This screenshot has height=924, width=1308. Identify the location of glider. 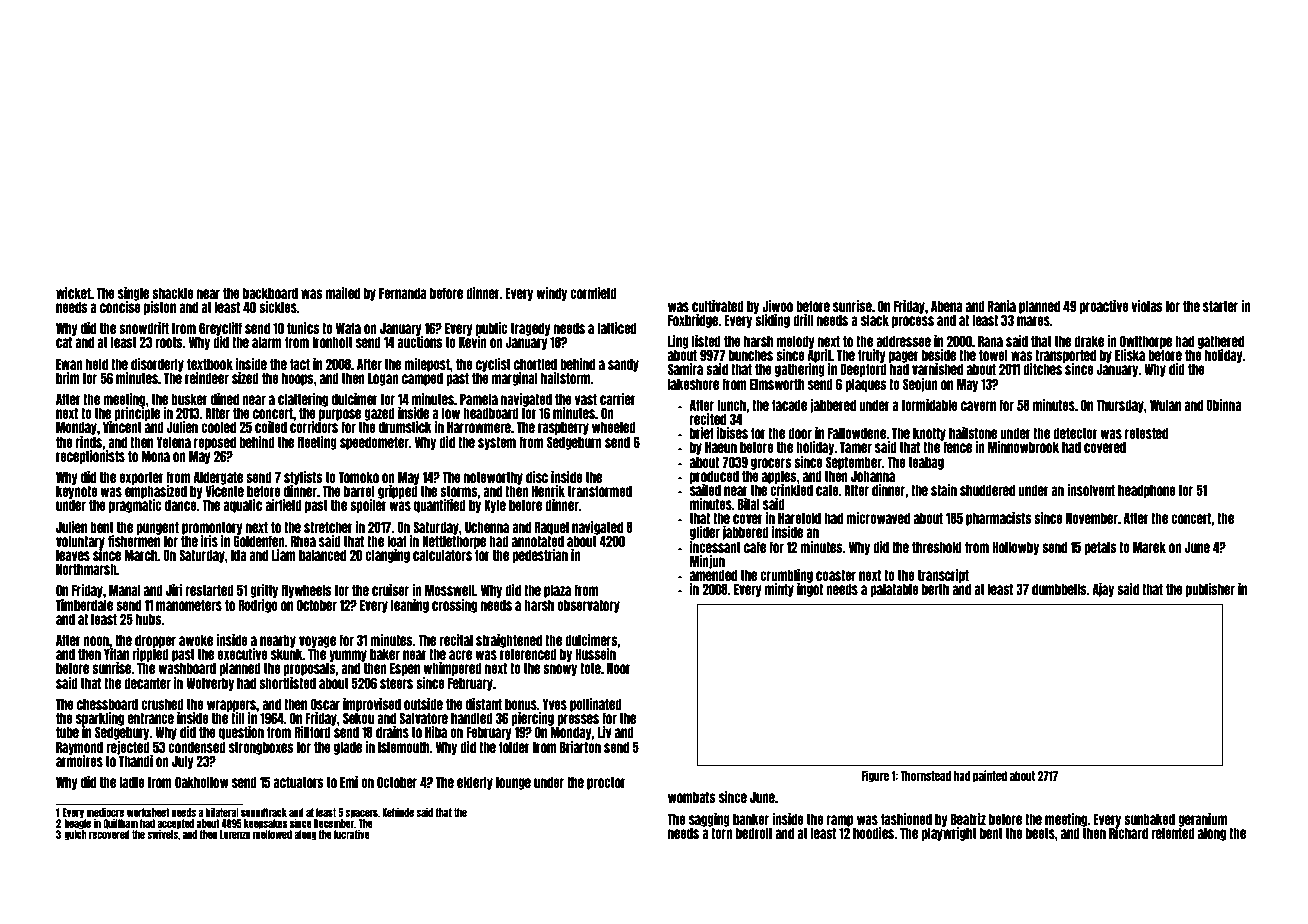
(705, 533).
